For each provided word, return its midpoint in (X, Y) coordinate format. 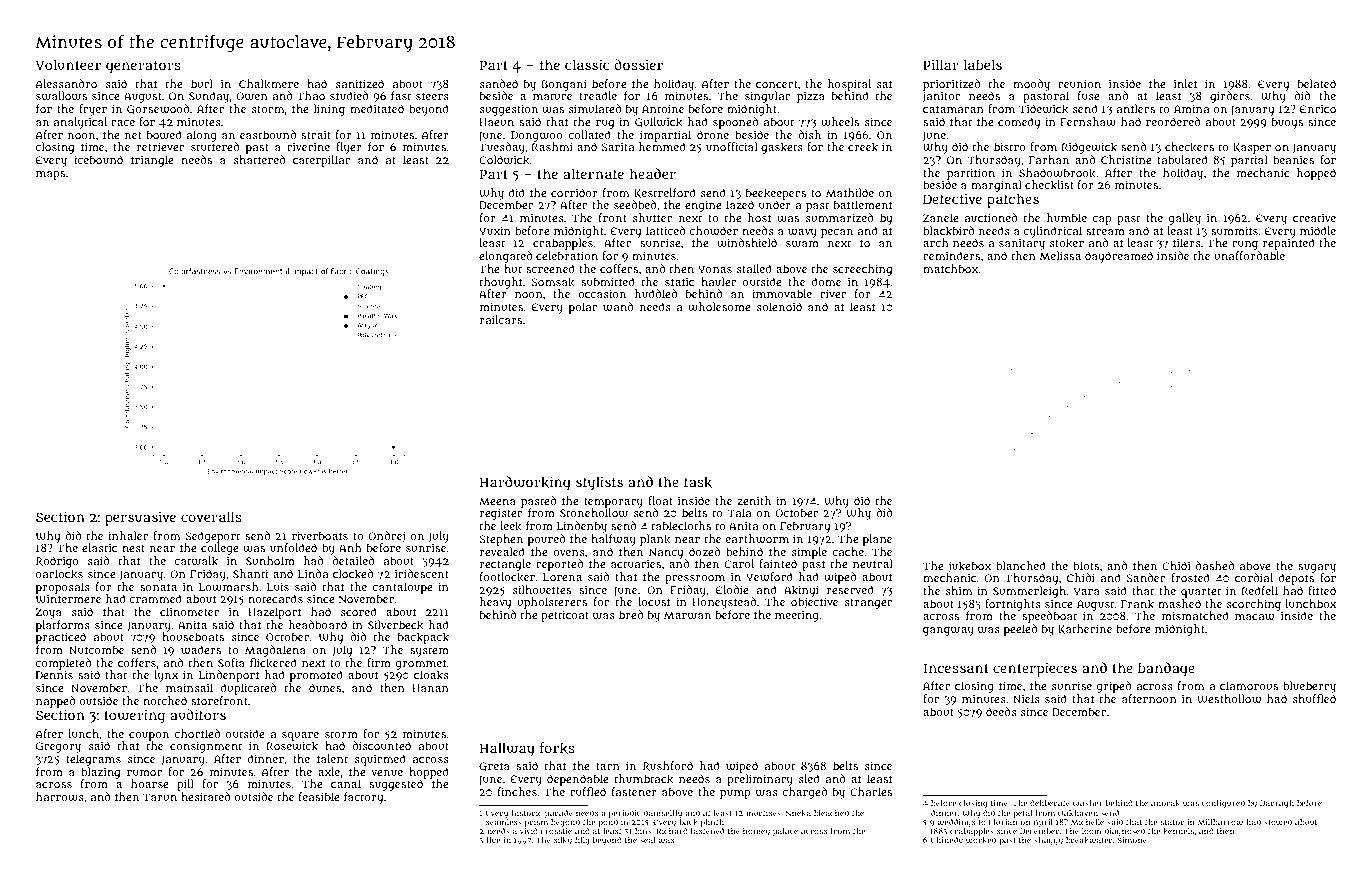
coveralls (211, 516)
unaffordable (1249, 255)
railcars (501, 319)
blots (1086, 565)
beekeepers (776, 194)
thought (501, 283)
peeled (1020, 630)
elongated (505, 257)
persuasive (140, 518)
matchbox (950, 268)
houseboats (193, 636)
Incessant (956, 668)
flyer (349, 148)
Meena (497, 501)
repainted (1289, 244)
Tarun (160, 797)
